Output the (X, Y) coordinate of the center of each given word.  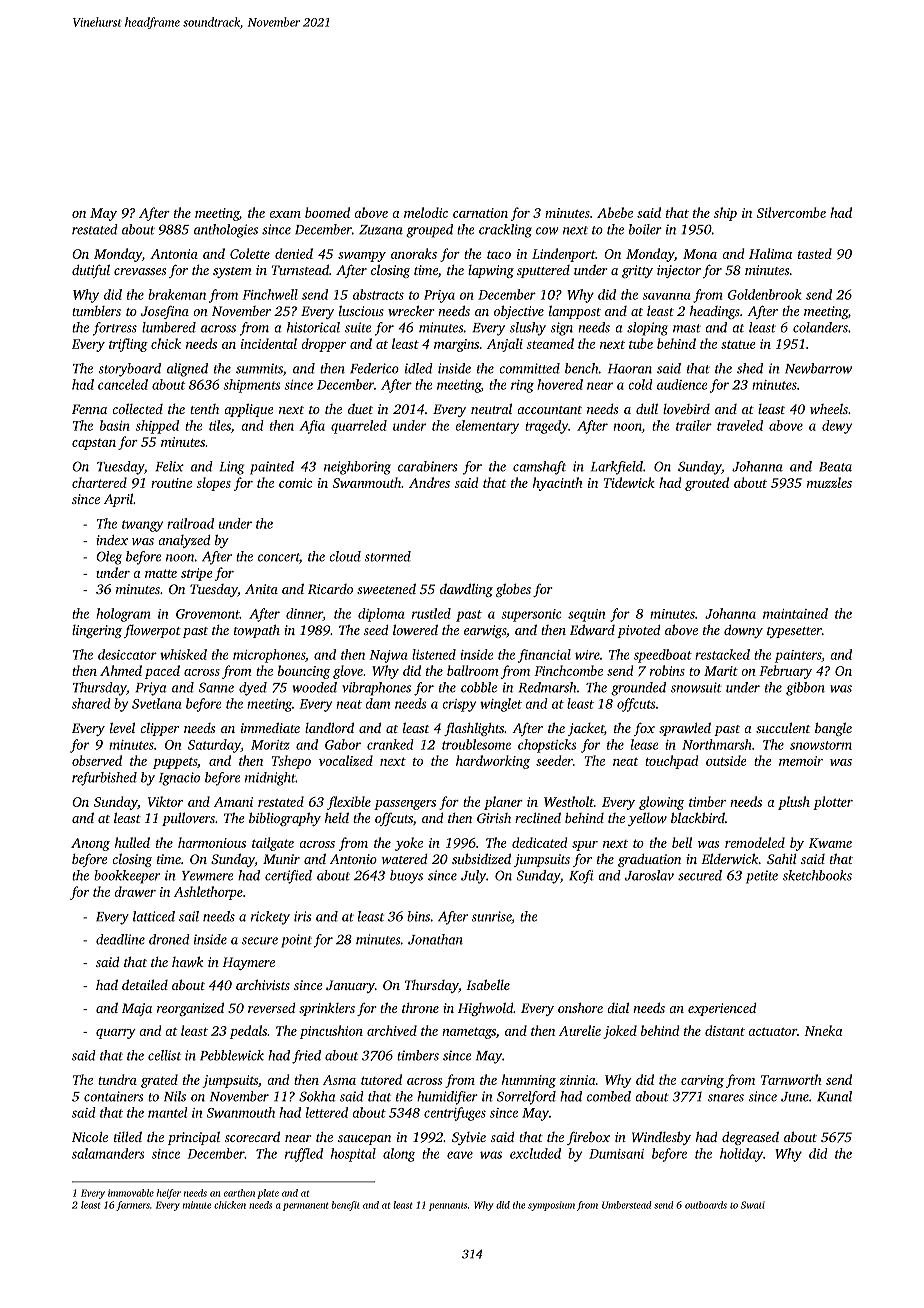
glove (348, 672)
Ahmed (121, 670)
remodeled (755, 842)
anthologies (226, 231)
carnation (480, 213)
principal (194, 1138)
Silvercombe (791, 212)
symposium (551, 1206)
